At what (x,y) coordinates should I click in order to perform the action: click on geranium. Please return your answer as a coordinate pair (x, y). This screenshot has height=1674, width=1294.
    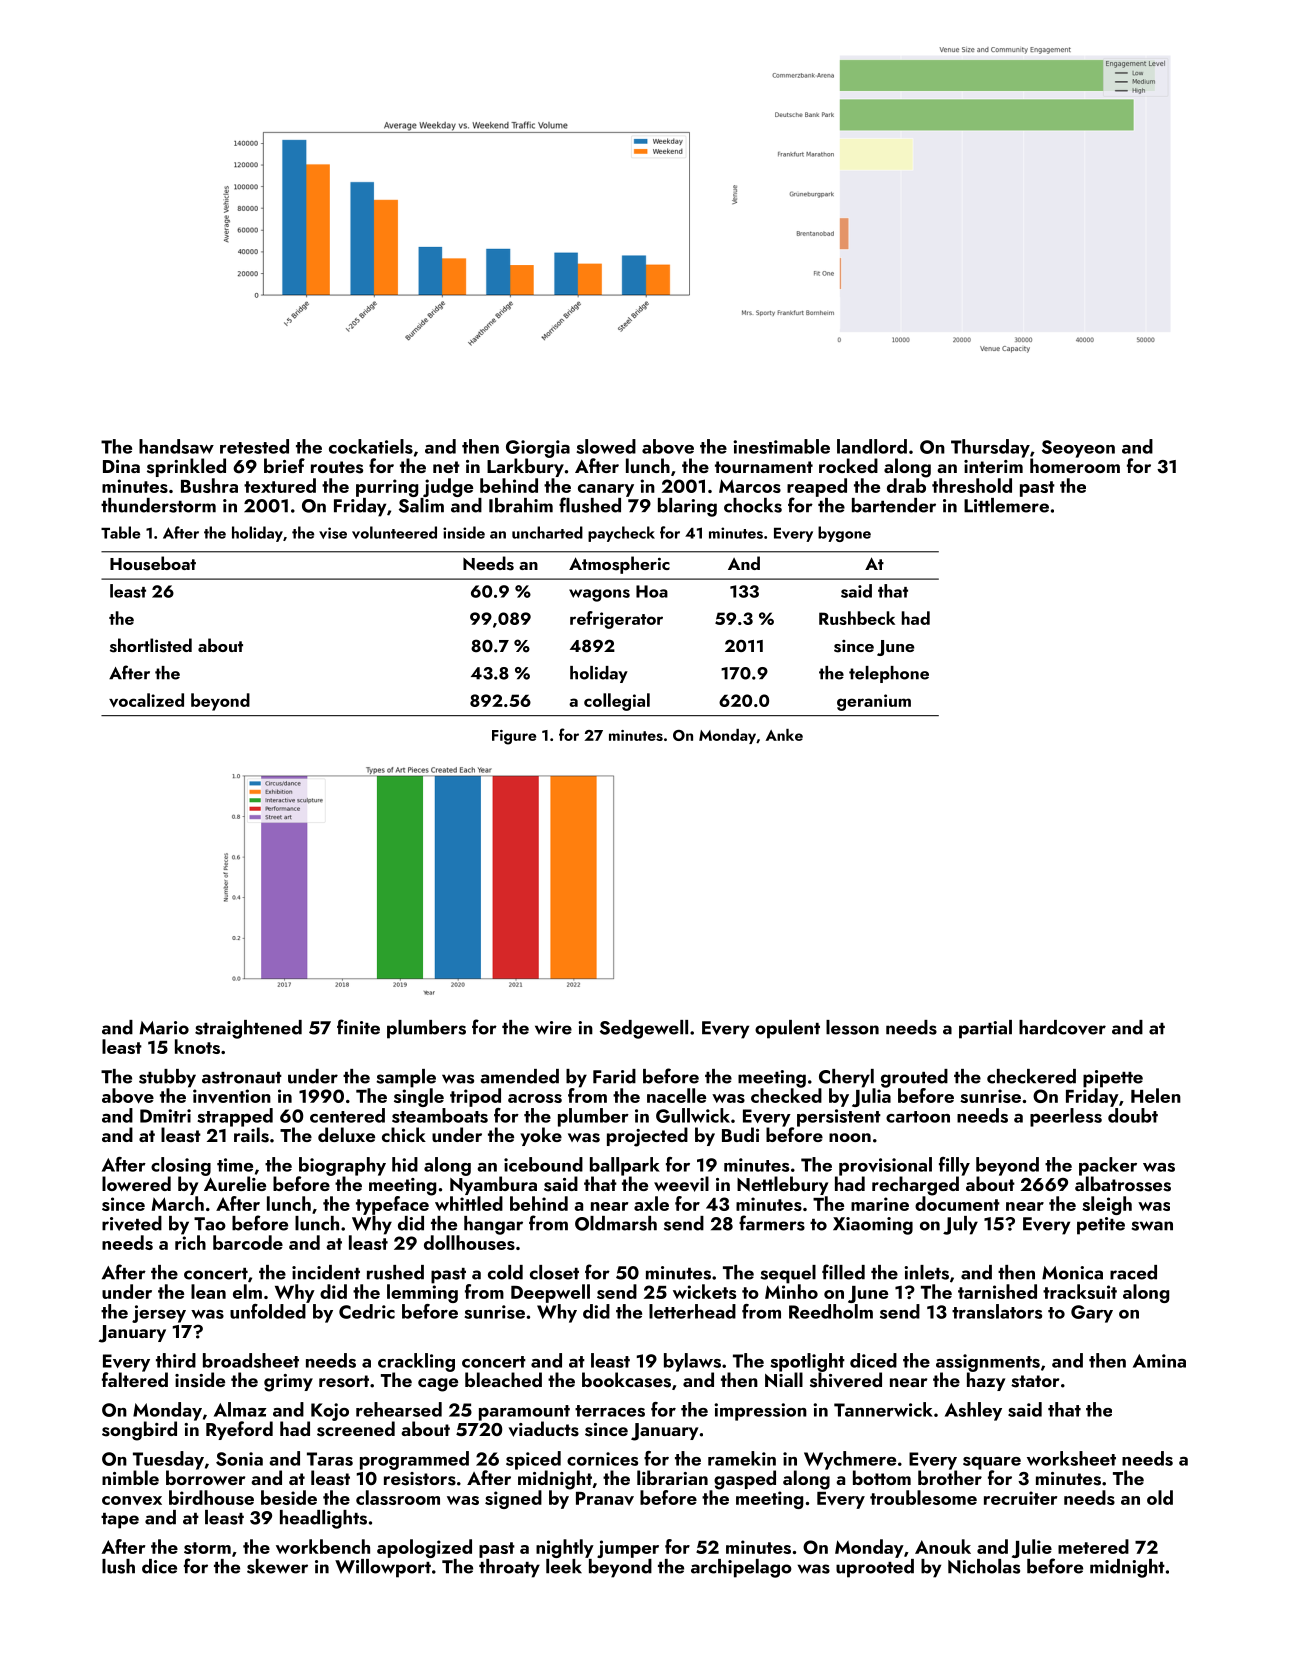
    Looking at the image, I should click on (874, 702).
